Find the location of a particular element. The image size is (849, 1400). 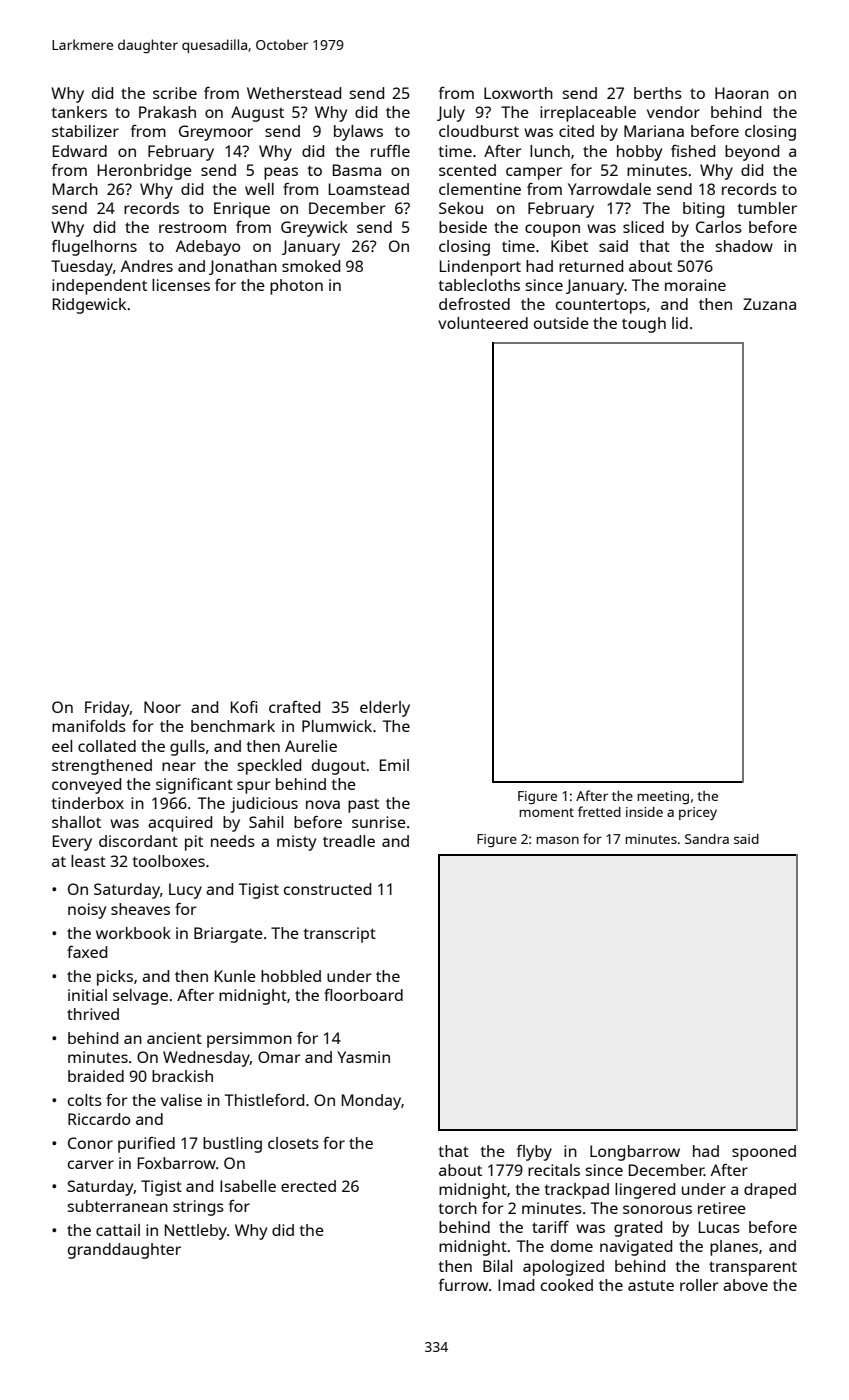

torch is located at coordinates (458, 1208).
